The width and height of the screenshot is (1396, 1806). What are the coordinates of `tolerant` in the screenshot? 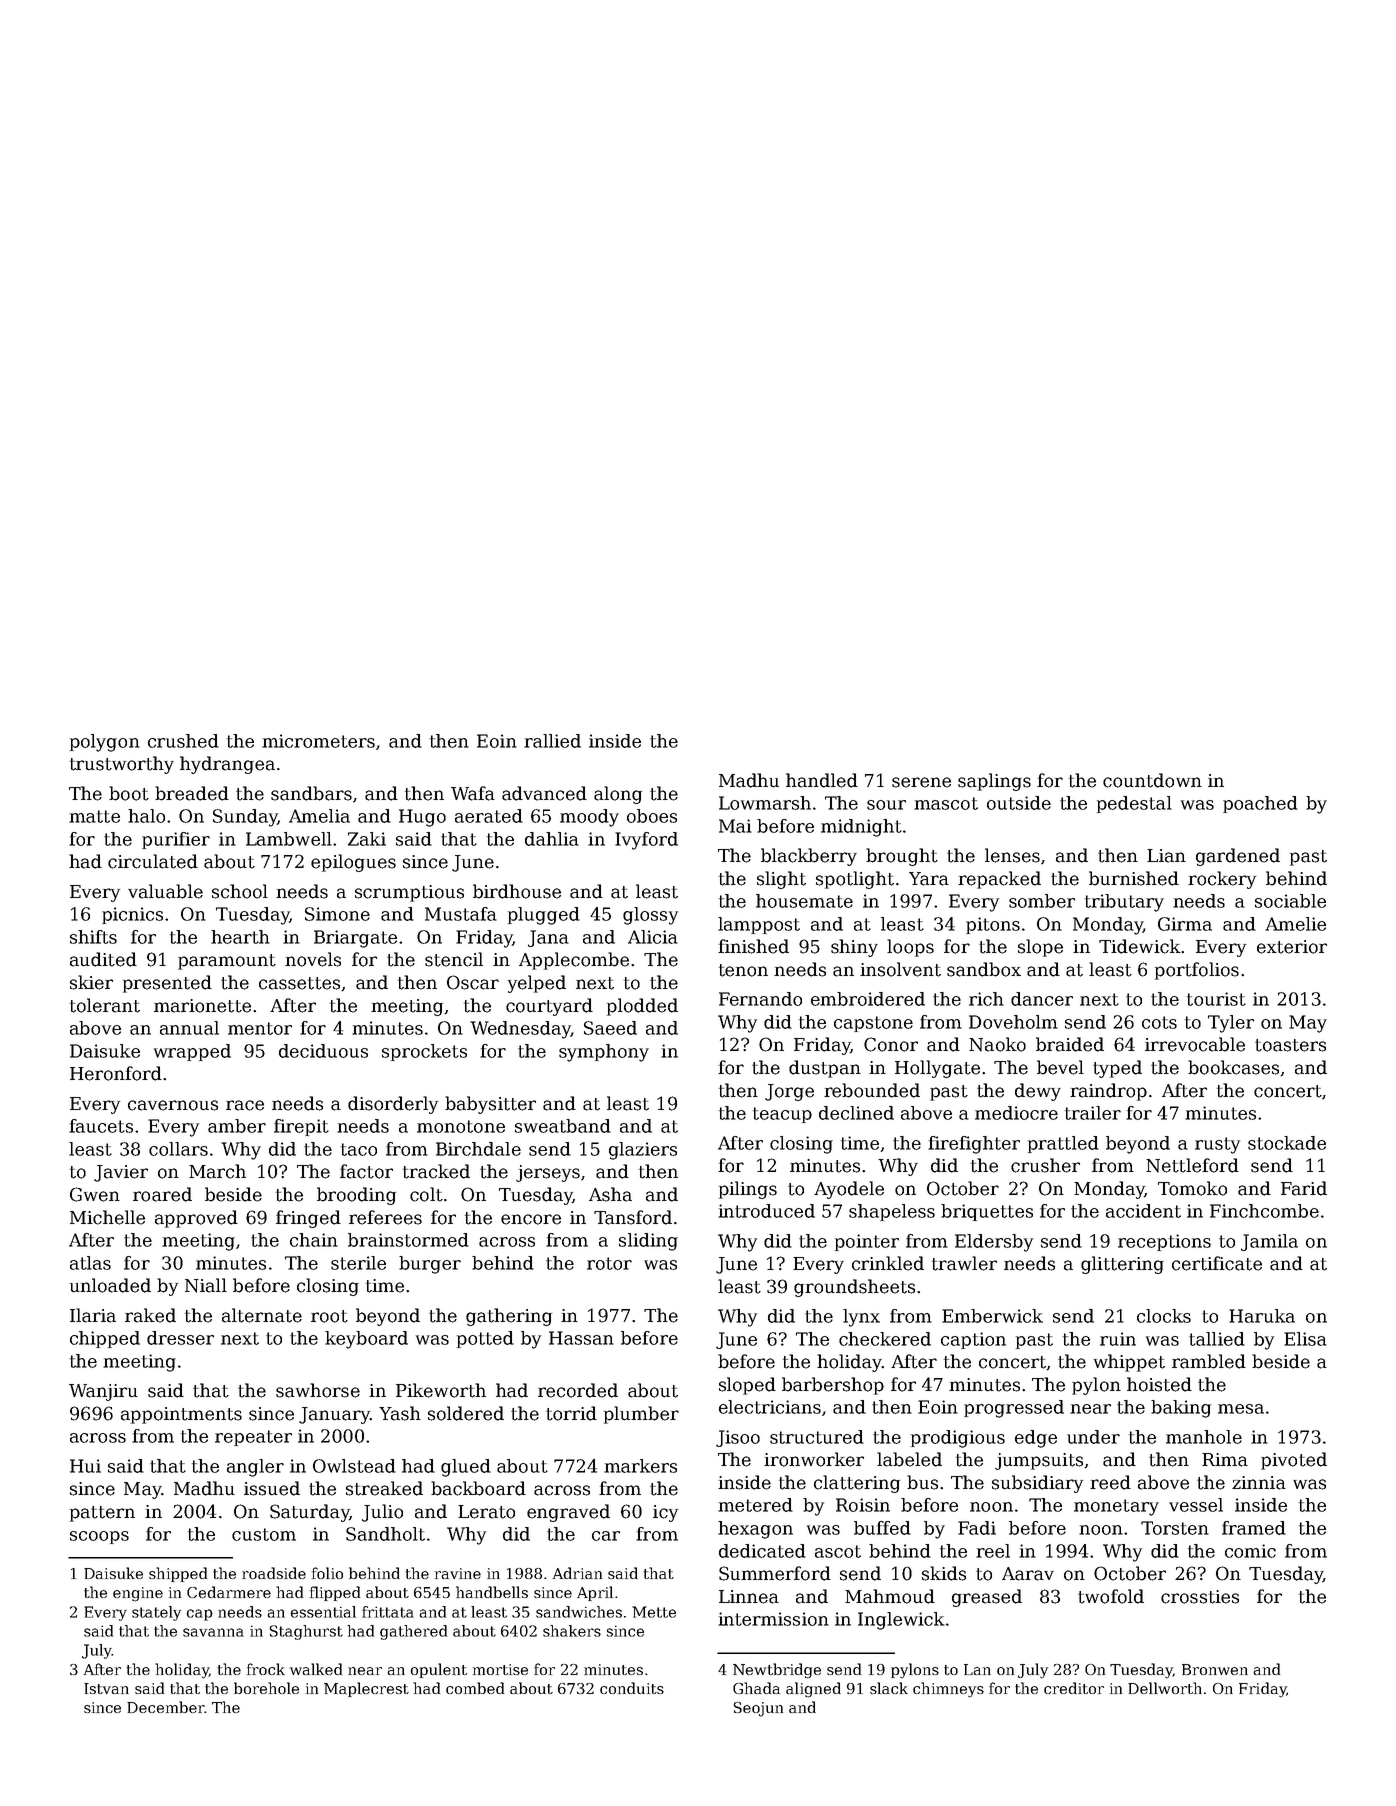 It's located at (105, 1005).
